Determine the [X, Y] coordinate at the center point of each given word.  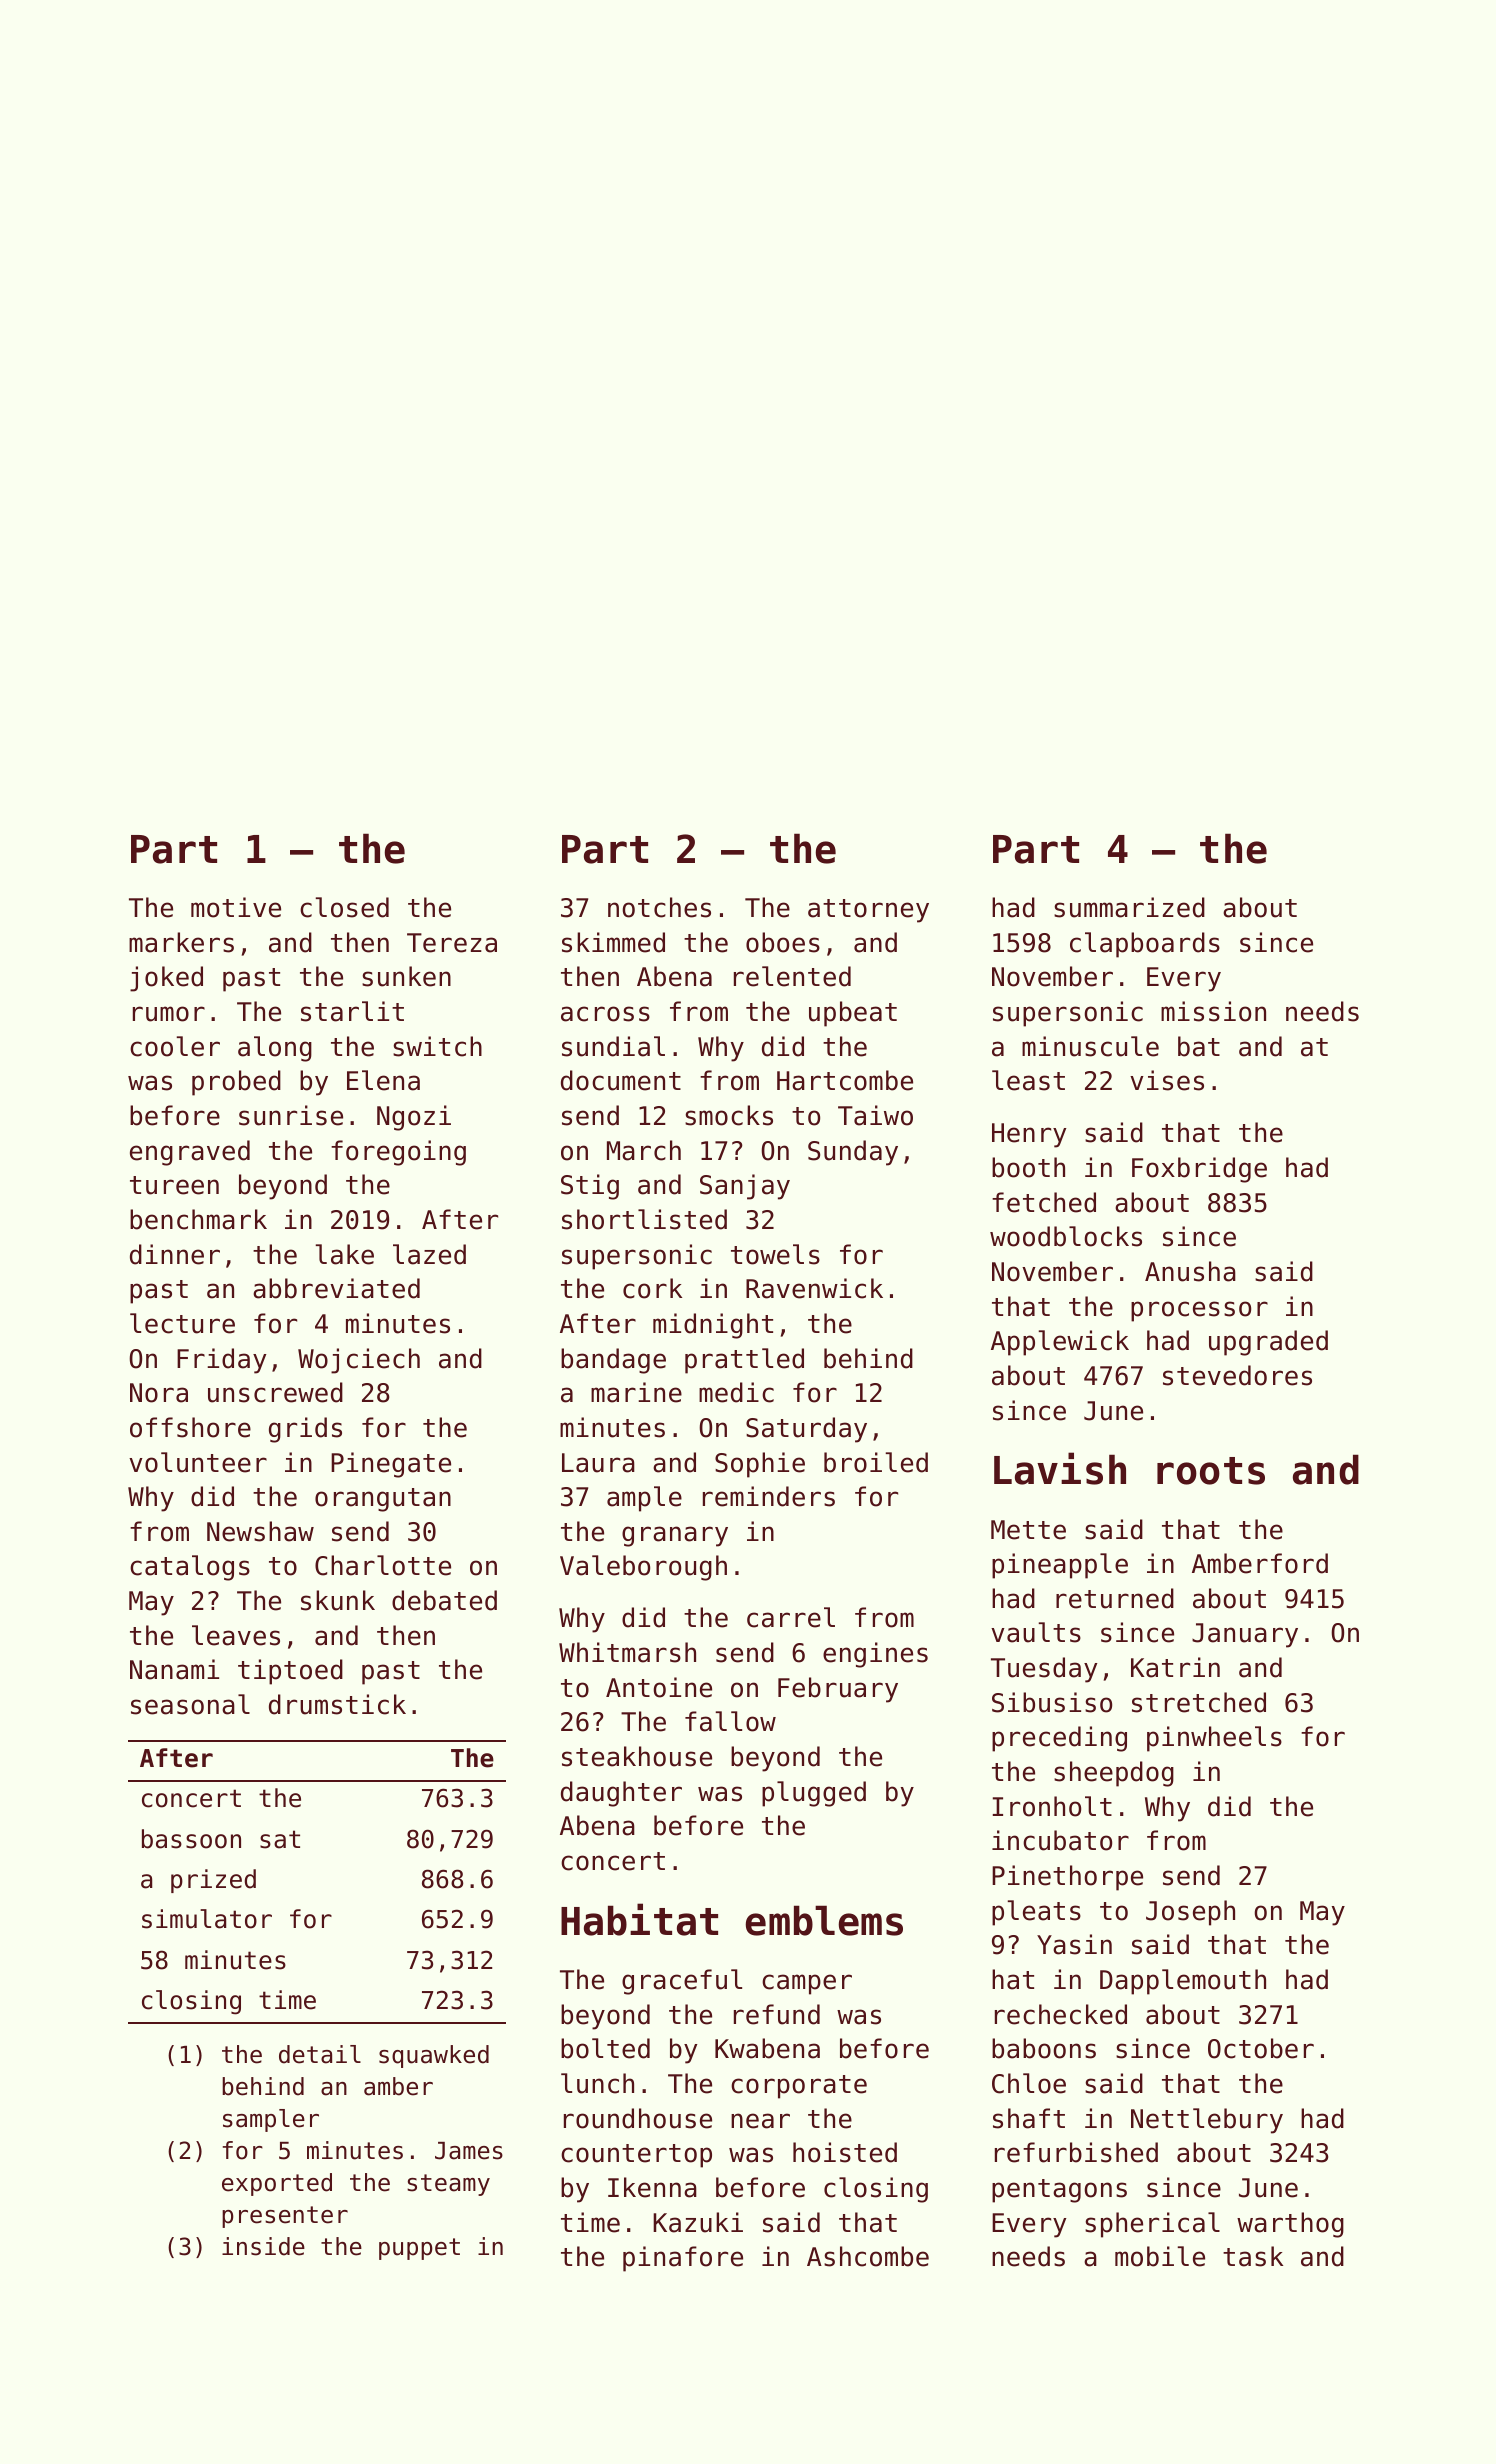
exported [277, 2184]
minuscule [1090, 1046]
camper [807, 1984]
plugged [814, 1794]
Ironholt [1052, 1806]
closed [344, 907]
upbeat [853, 1014]
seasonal [190, 1704]
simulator [207, 1919]
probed [236, 1083]
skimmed [613, 942]
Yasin [1074, 1944]
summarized [1129, 907]
